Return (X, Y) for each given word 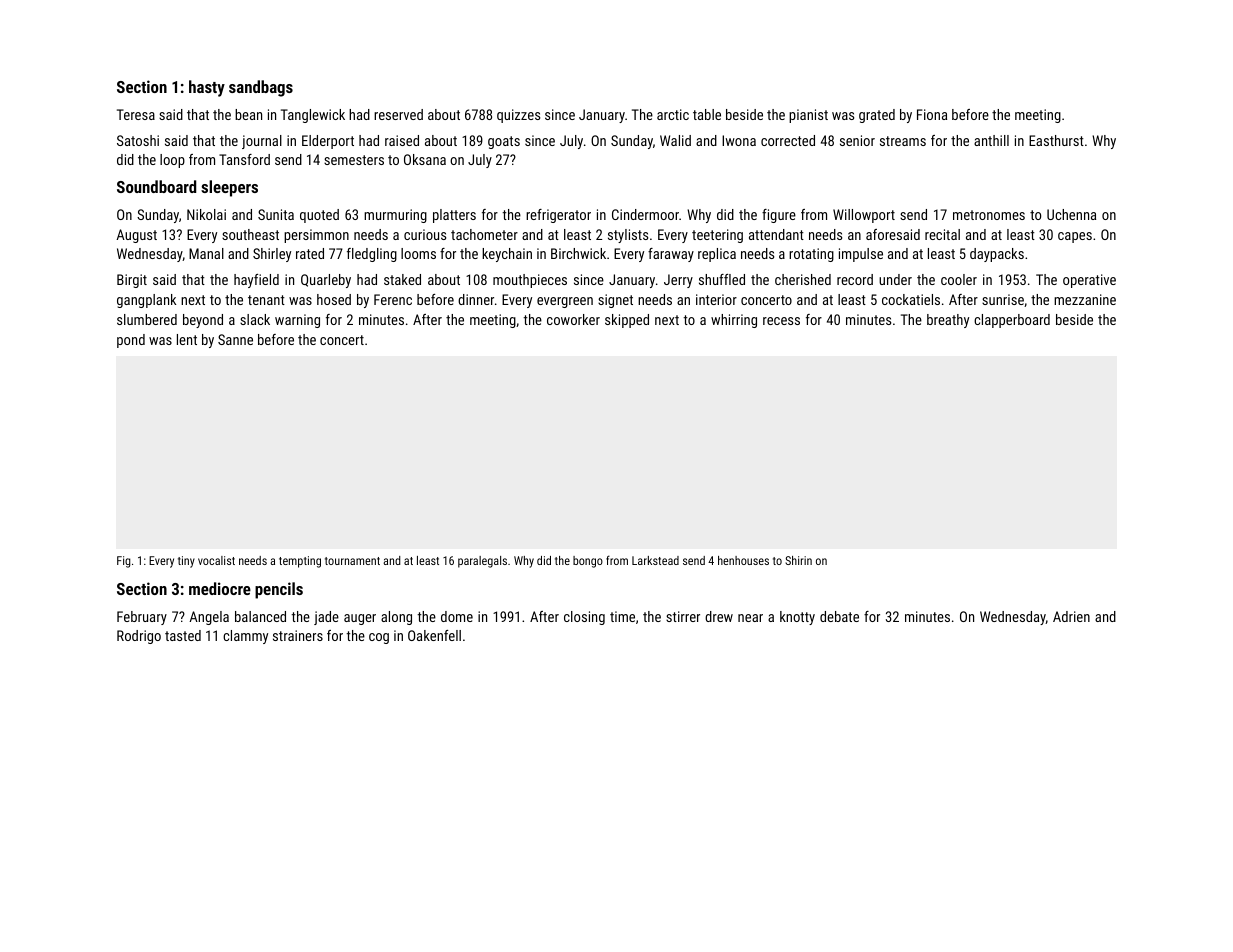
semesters (354, 160)
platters (454, 216)
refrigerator (558, 216)
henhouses (743, 560)
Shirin (798, 560)
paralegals (482, 562)
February (142, 618)
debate (839, 616)
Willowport (864, 216)
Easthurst (1056, 140)
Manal (206, 253)
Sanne (235, 339)
